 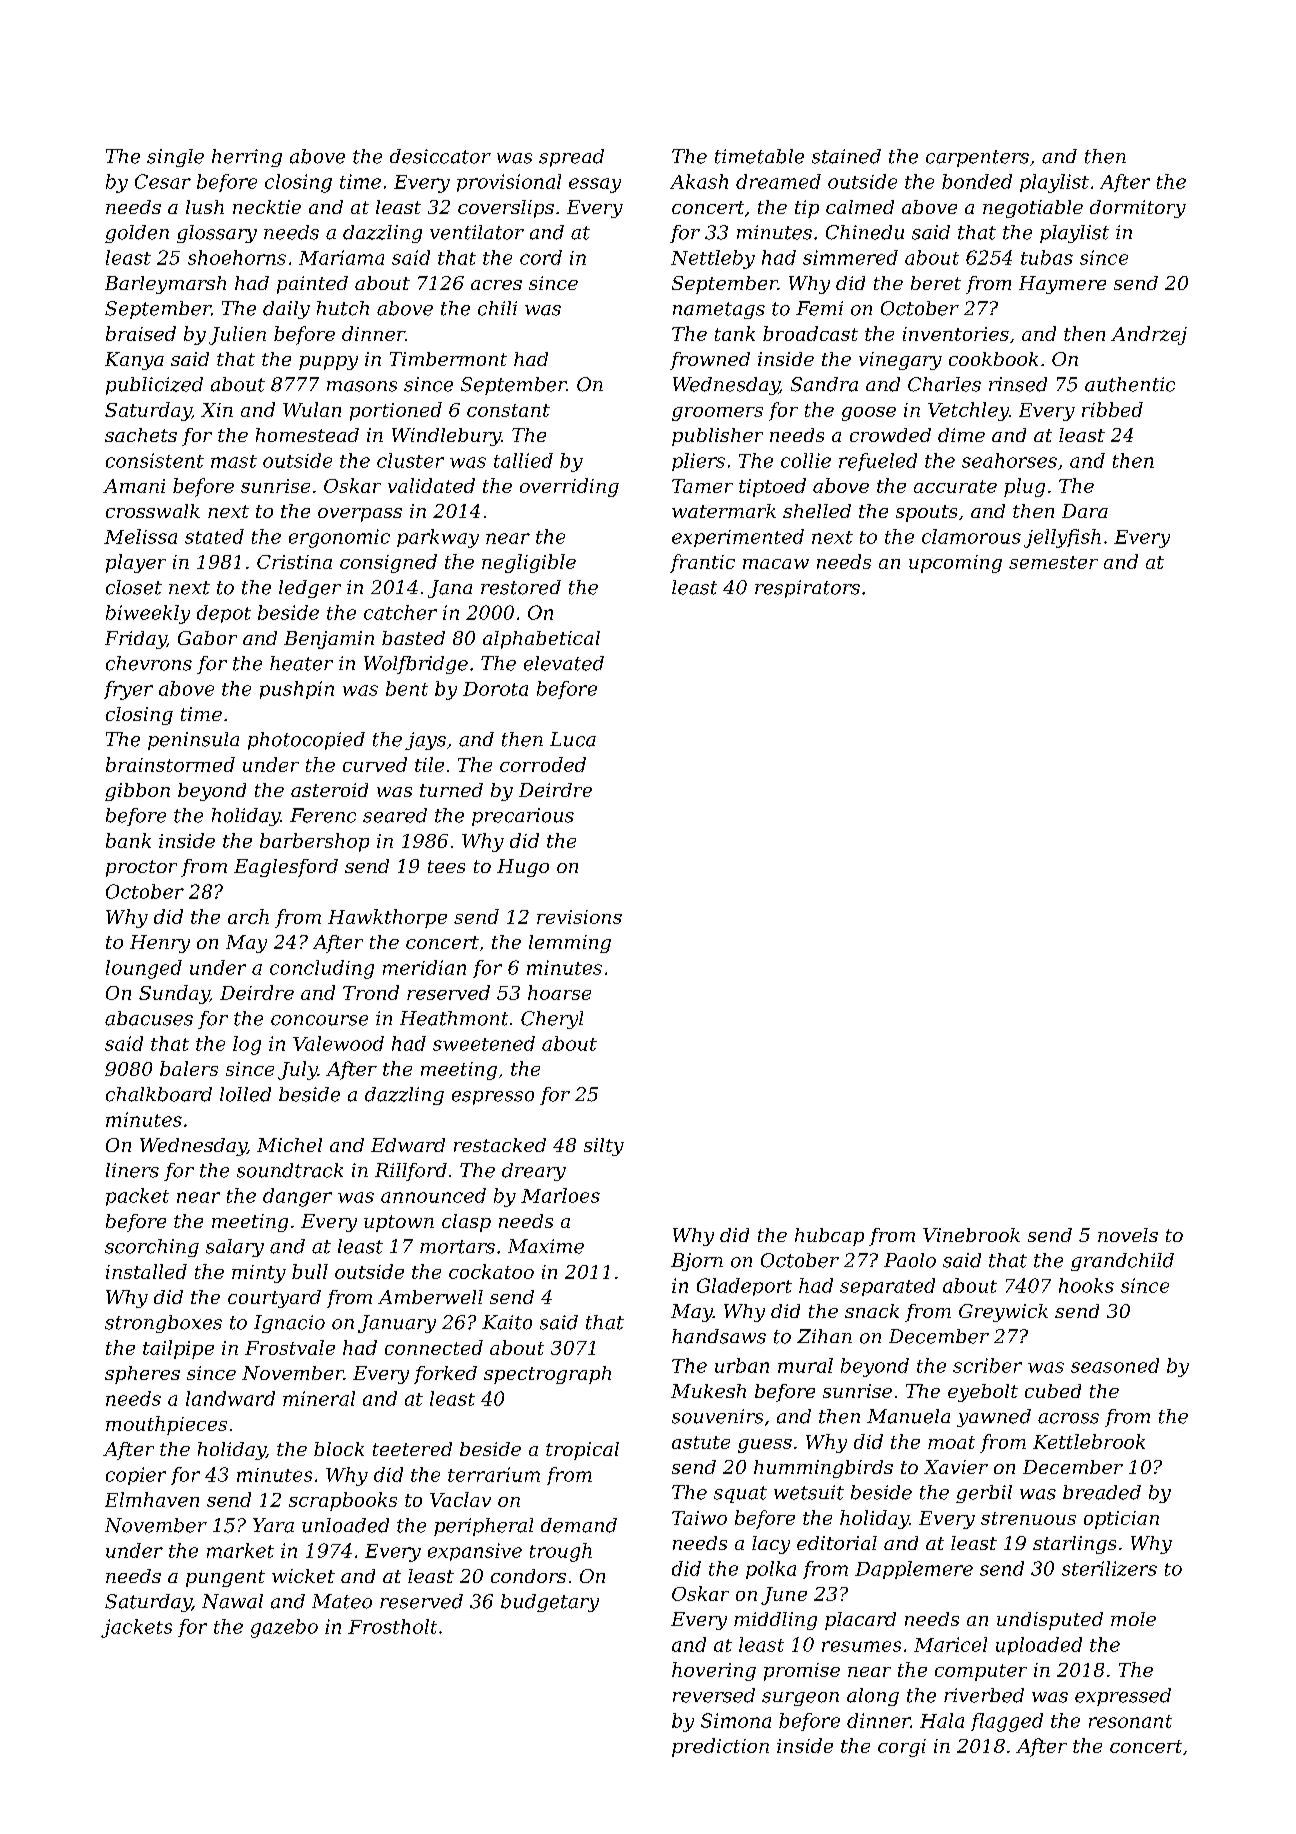 I want to click on respirators, so click(x=807, y=589).
